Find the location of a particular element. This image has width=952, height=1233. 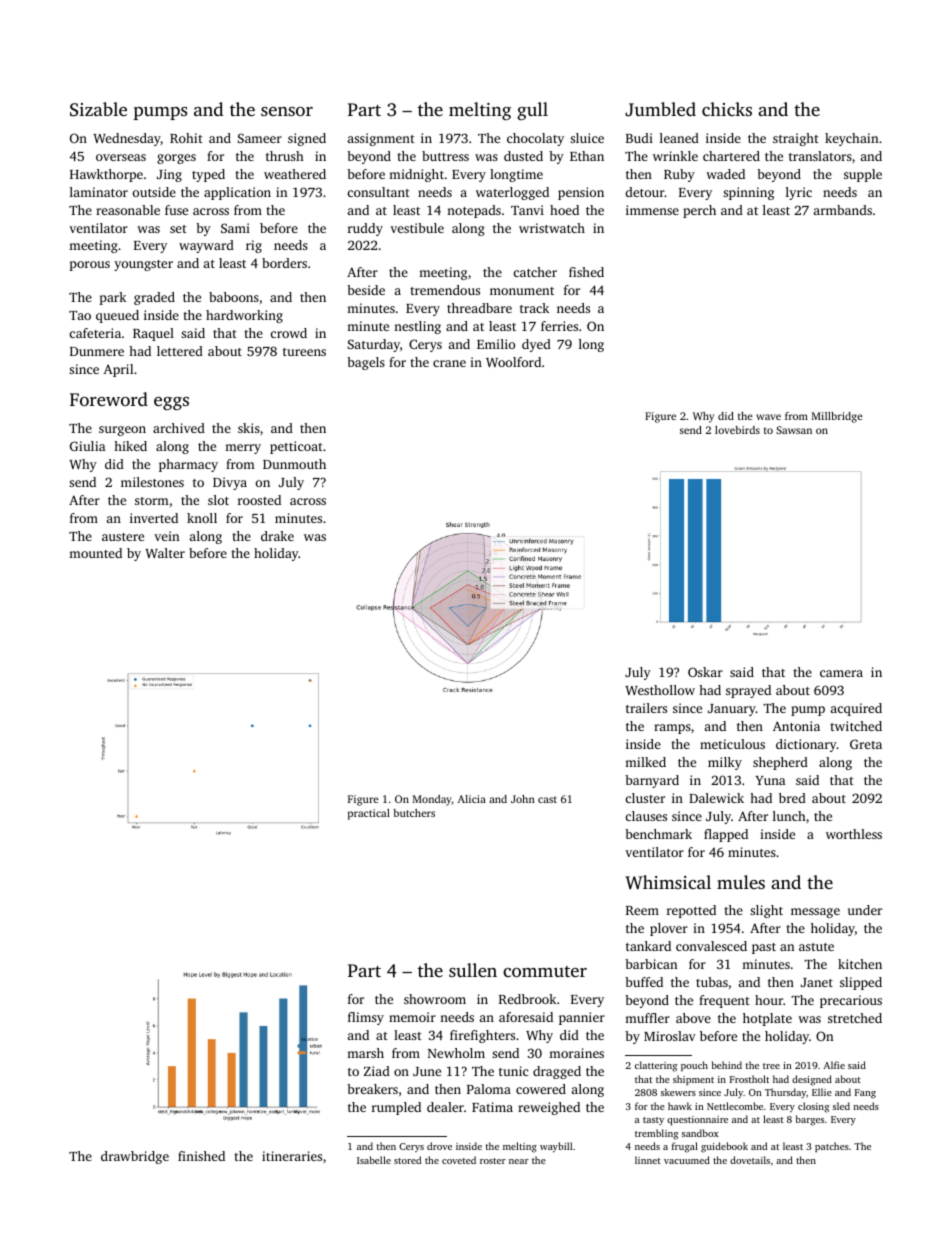

Millbridge is located at coordinates (837, 417).
